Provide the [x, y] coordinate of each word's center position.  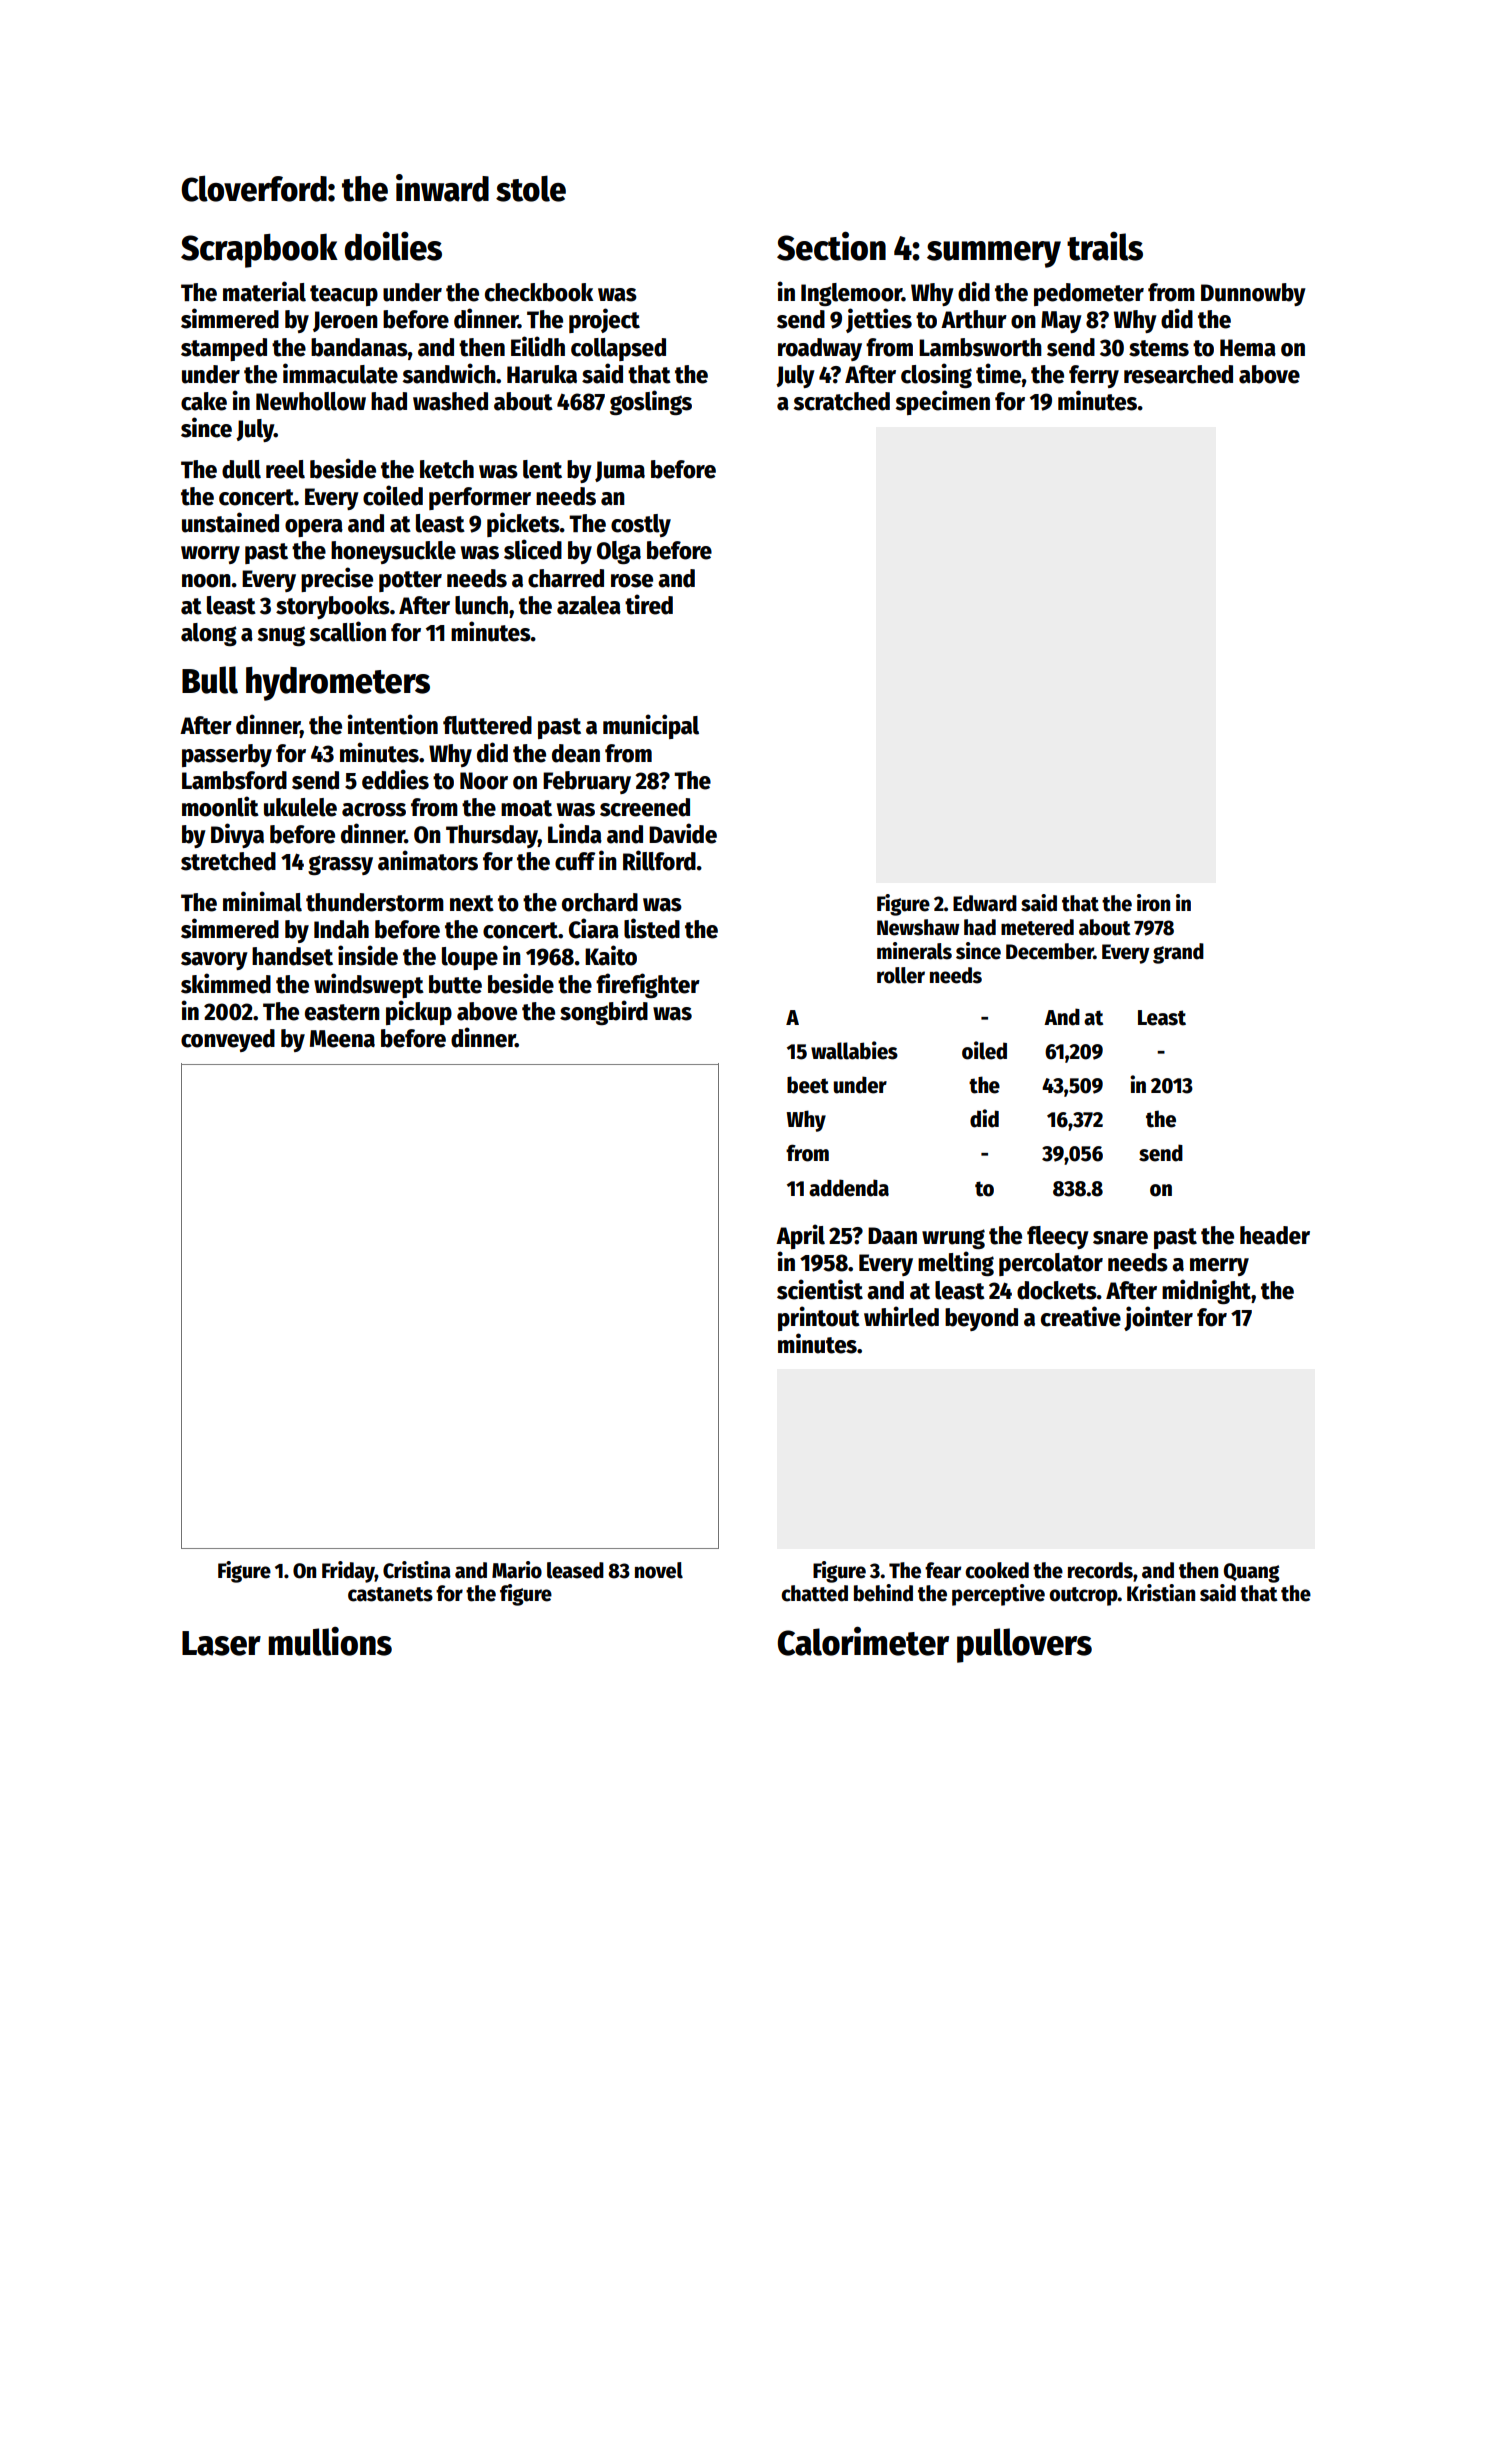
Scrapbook [259, 250]
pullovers [1024, 1645]
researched [1178, 374]
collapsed [618, 349]
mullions [330, 1641]
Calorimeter [863, 1641]
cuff [575, 861]
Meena [342, 1039]
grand [1178, 953]
